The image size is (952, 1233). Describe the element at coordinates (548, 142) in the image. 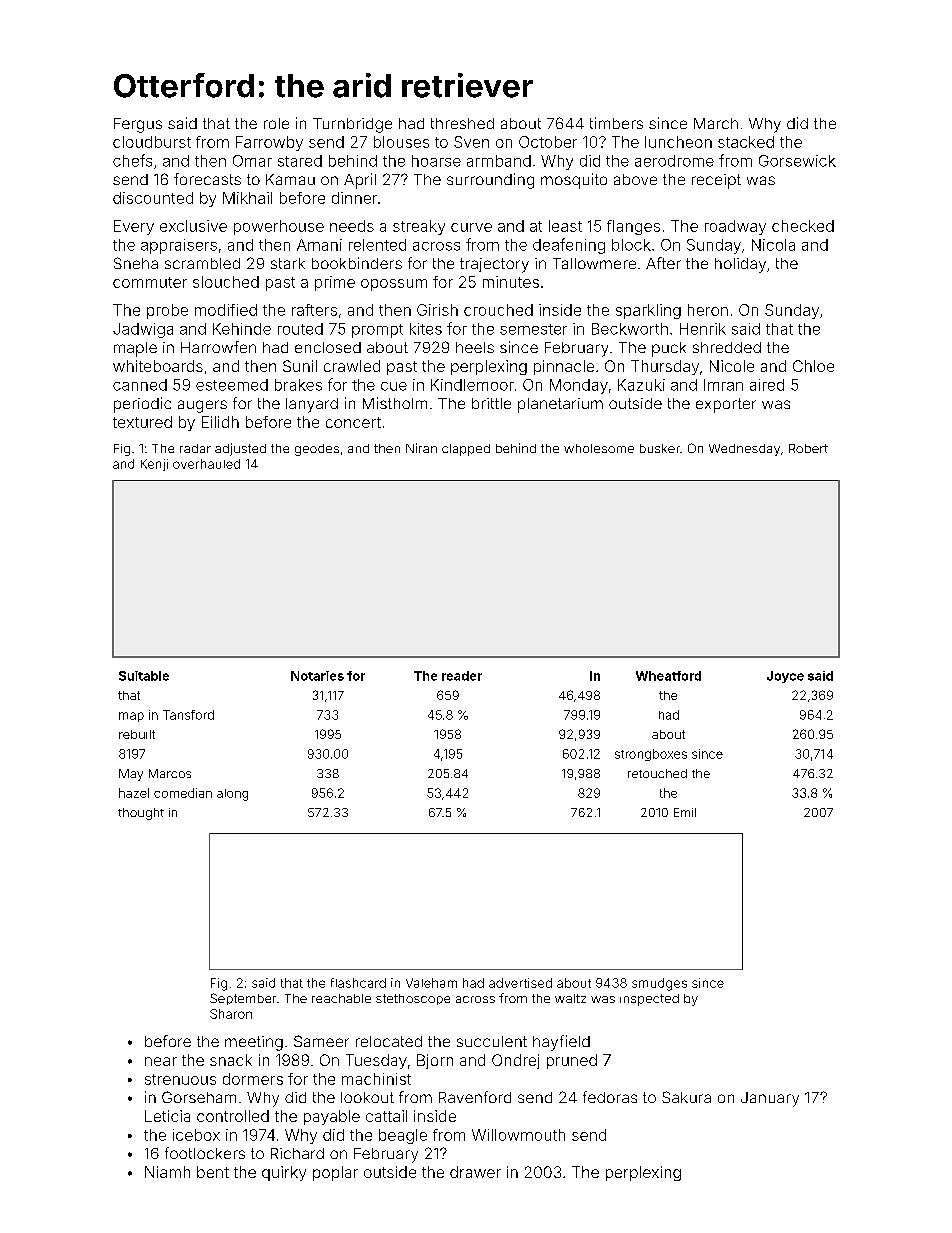

I see `October` at that location.
